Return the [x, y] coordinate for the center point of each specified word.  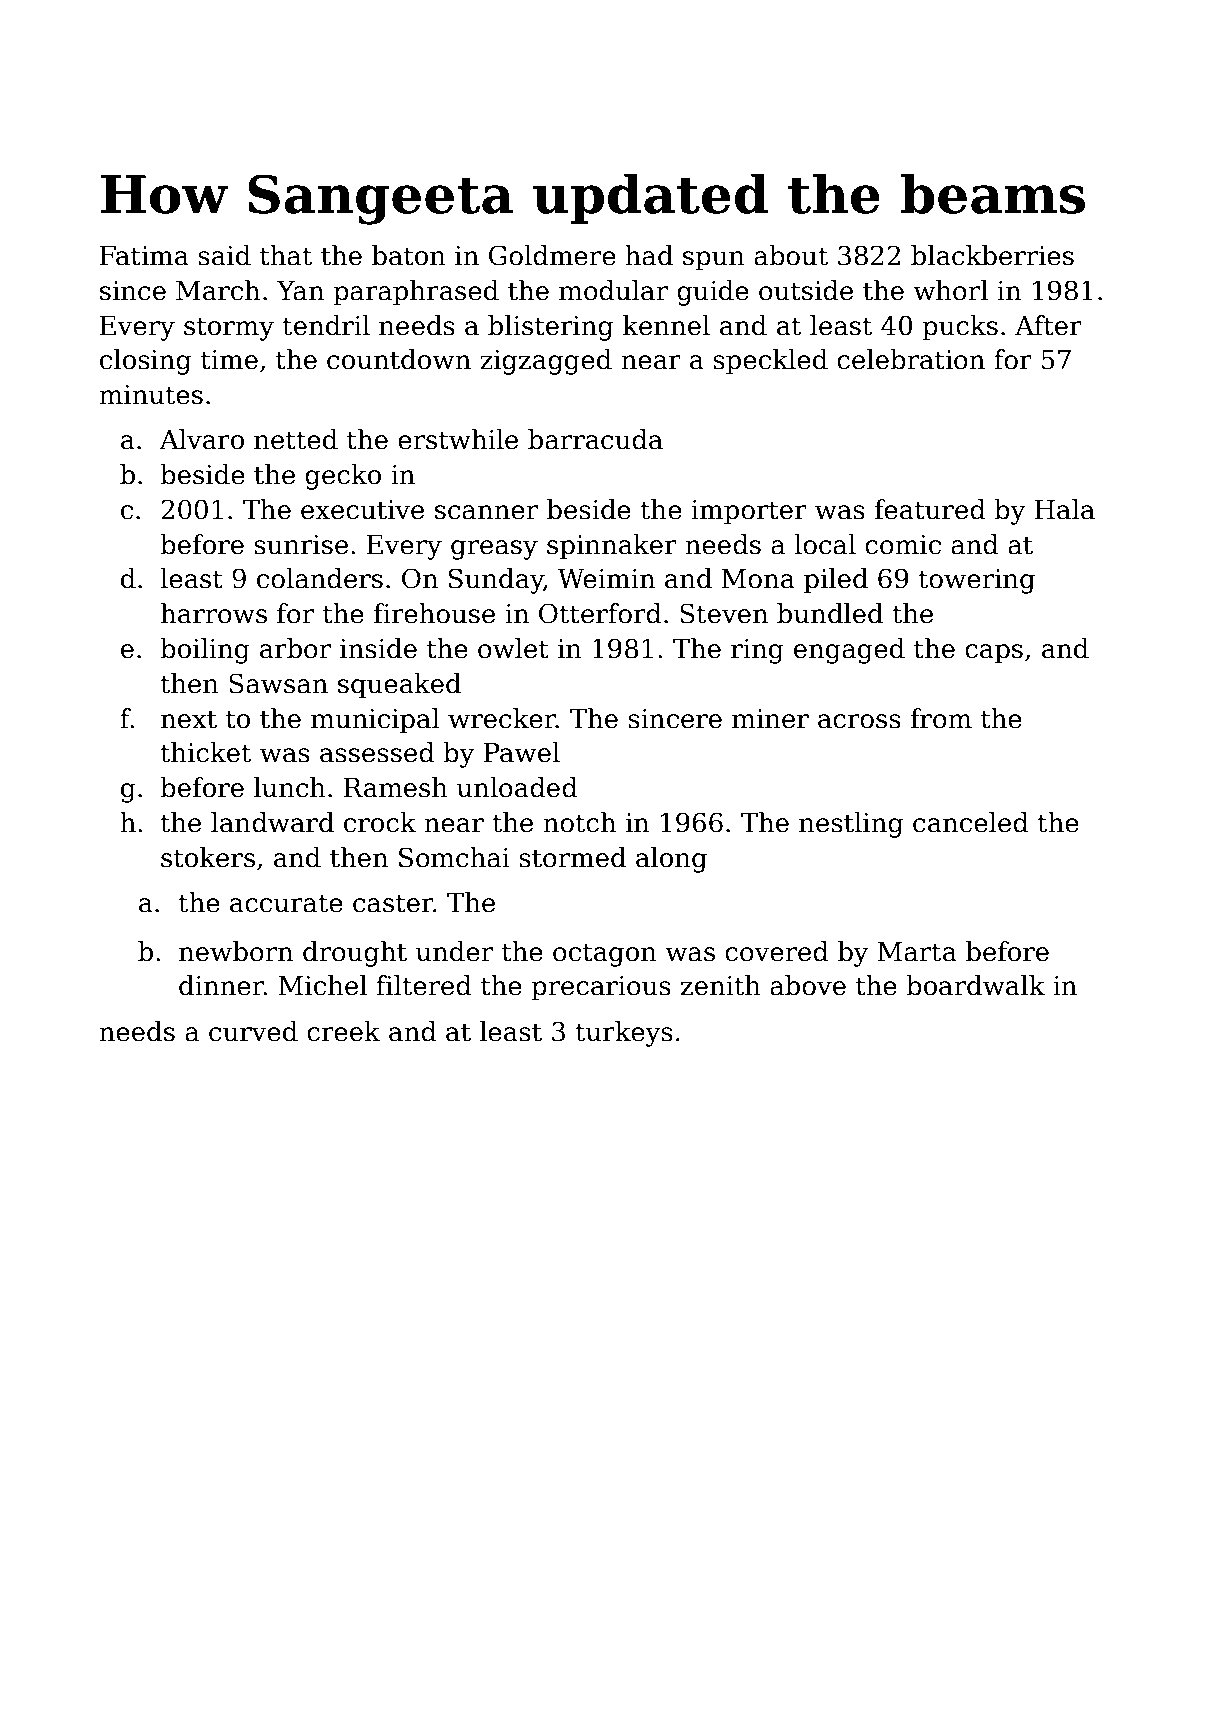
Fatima [144, 256]
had [649, 255]
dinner [221, 985]
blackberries [992, 255]
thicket [205, 752]
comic [903, 545]
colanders [320, 578]
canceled [971, 822]
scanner [486, 512]
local [825, 544]
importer [749, 512]
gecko [343, 477]
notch [579, 822]
